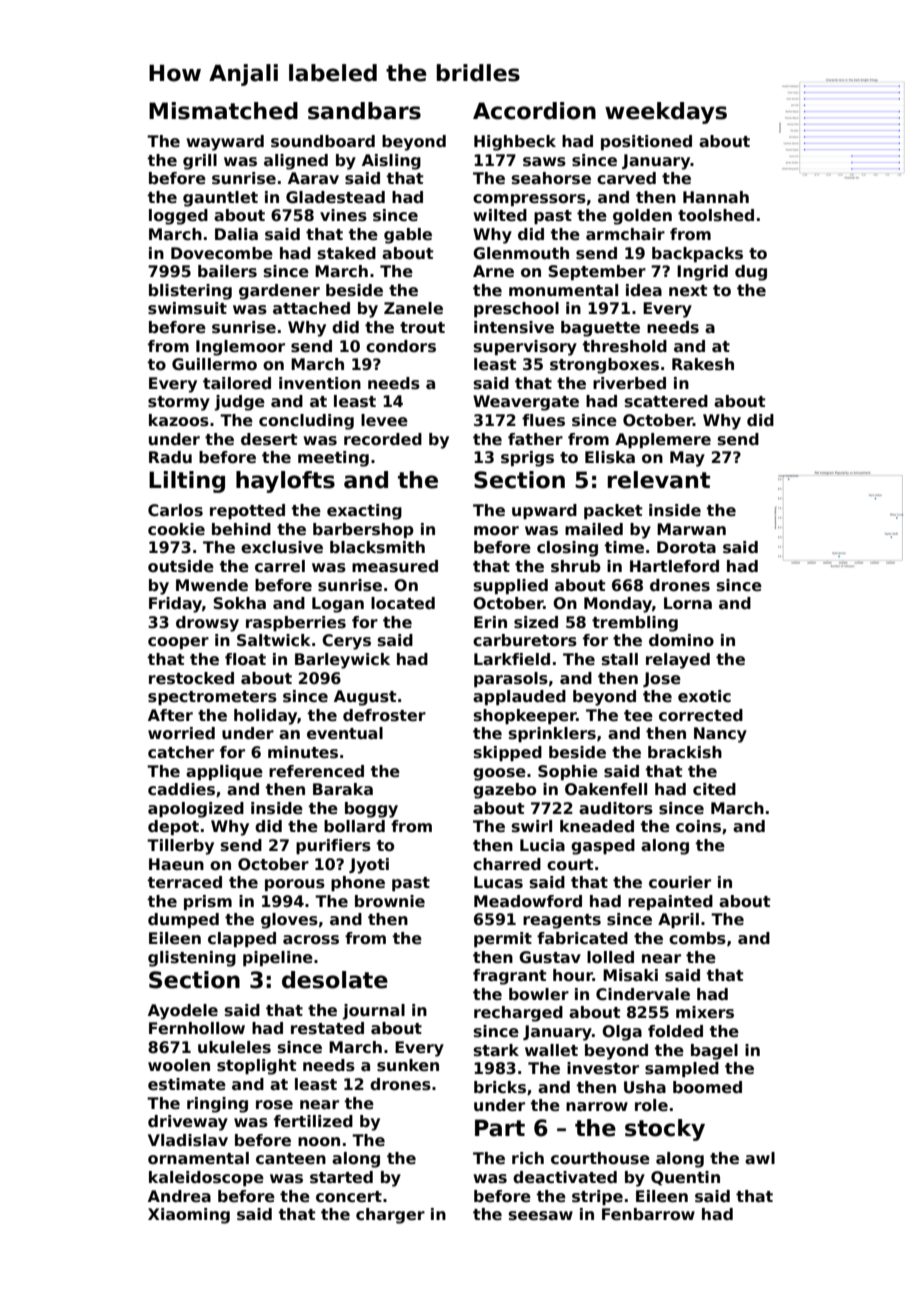 The image size is (924, 1314). What do you see at coordinates (528, 901) in the page?
I see `Meadowford` at bounding box center [528, 901].
